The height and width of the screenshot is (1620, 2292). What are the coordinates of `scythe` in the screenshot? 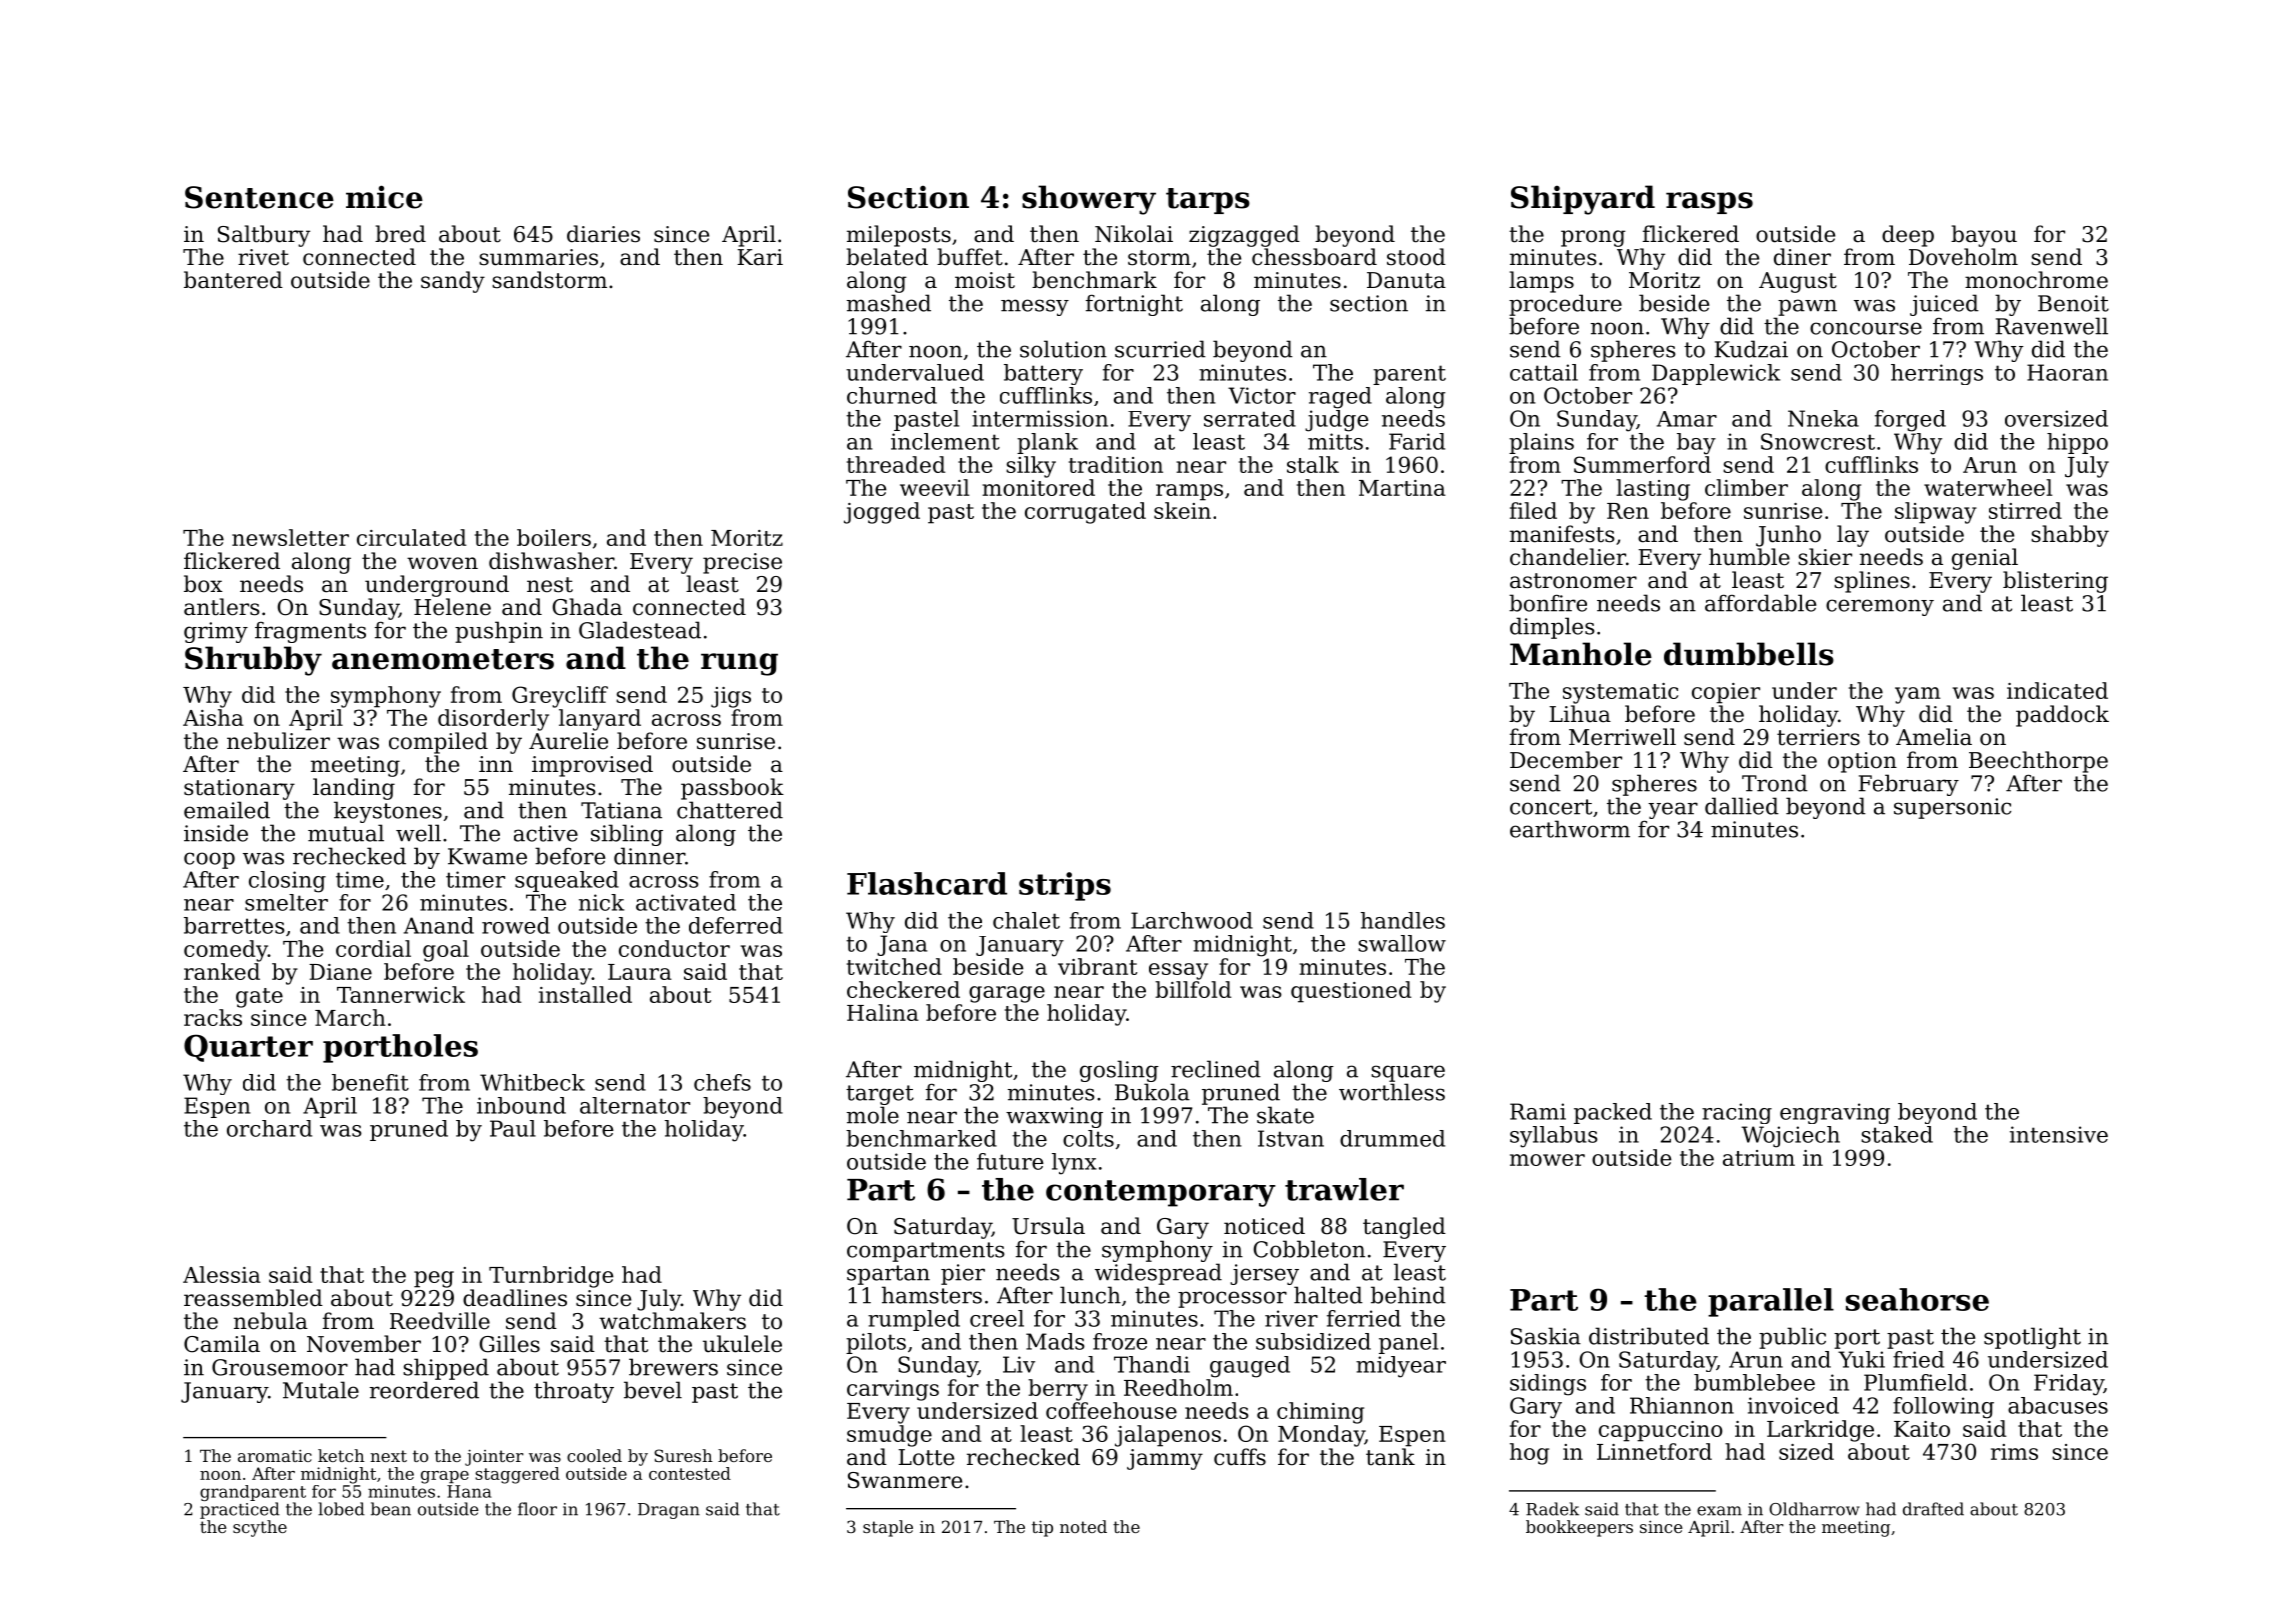 It's located at (260, 1528).
